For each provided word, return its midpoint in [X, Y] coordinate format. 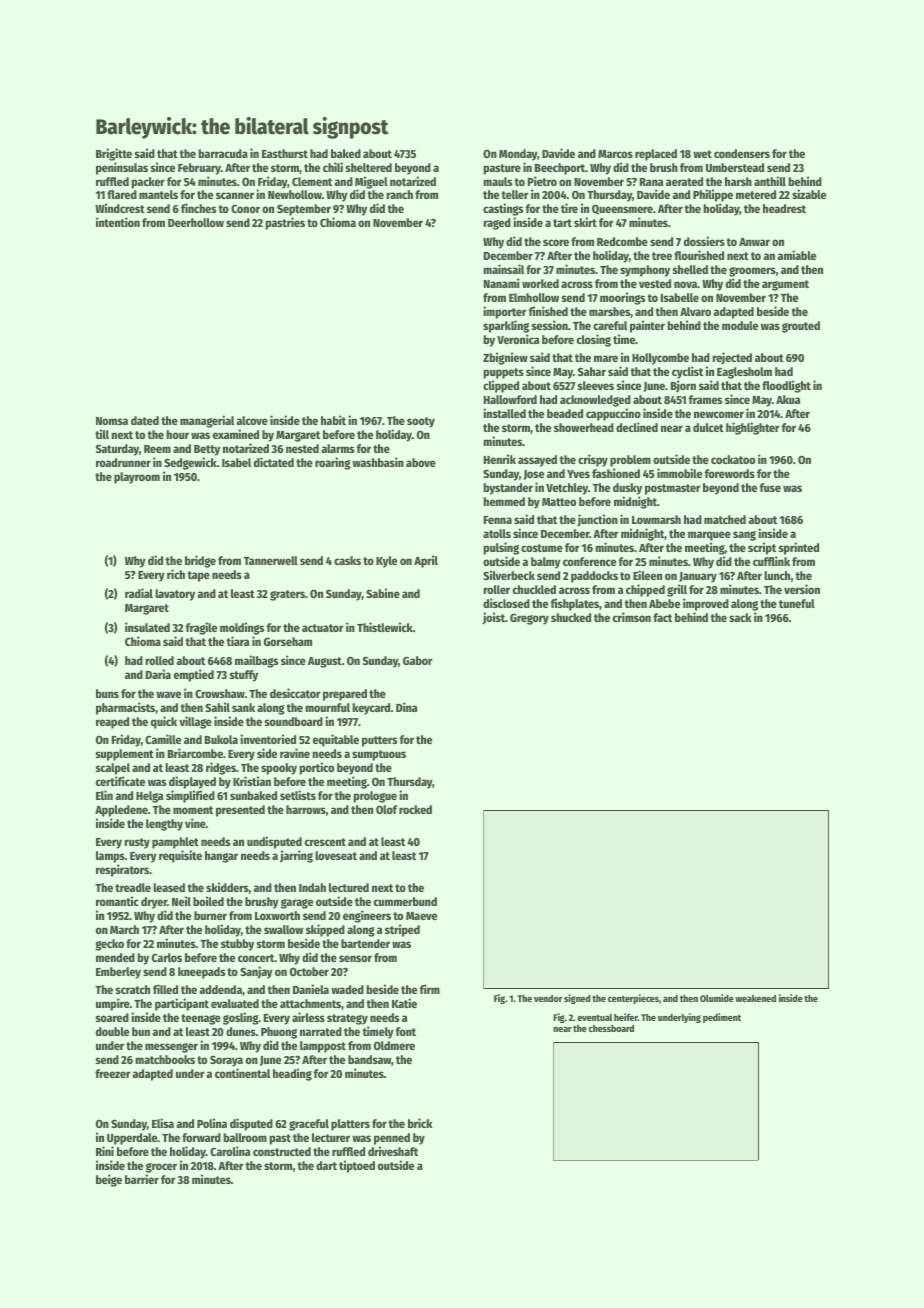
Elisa [163, 1123]
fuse [770, 487]
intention [118, 222]
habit [333, 420]
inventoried [268, 739]
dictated [274, 462]
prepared [345, 695]
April [426, 561]
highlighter [753, 428]
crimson [632, 617]
